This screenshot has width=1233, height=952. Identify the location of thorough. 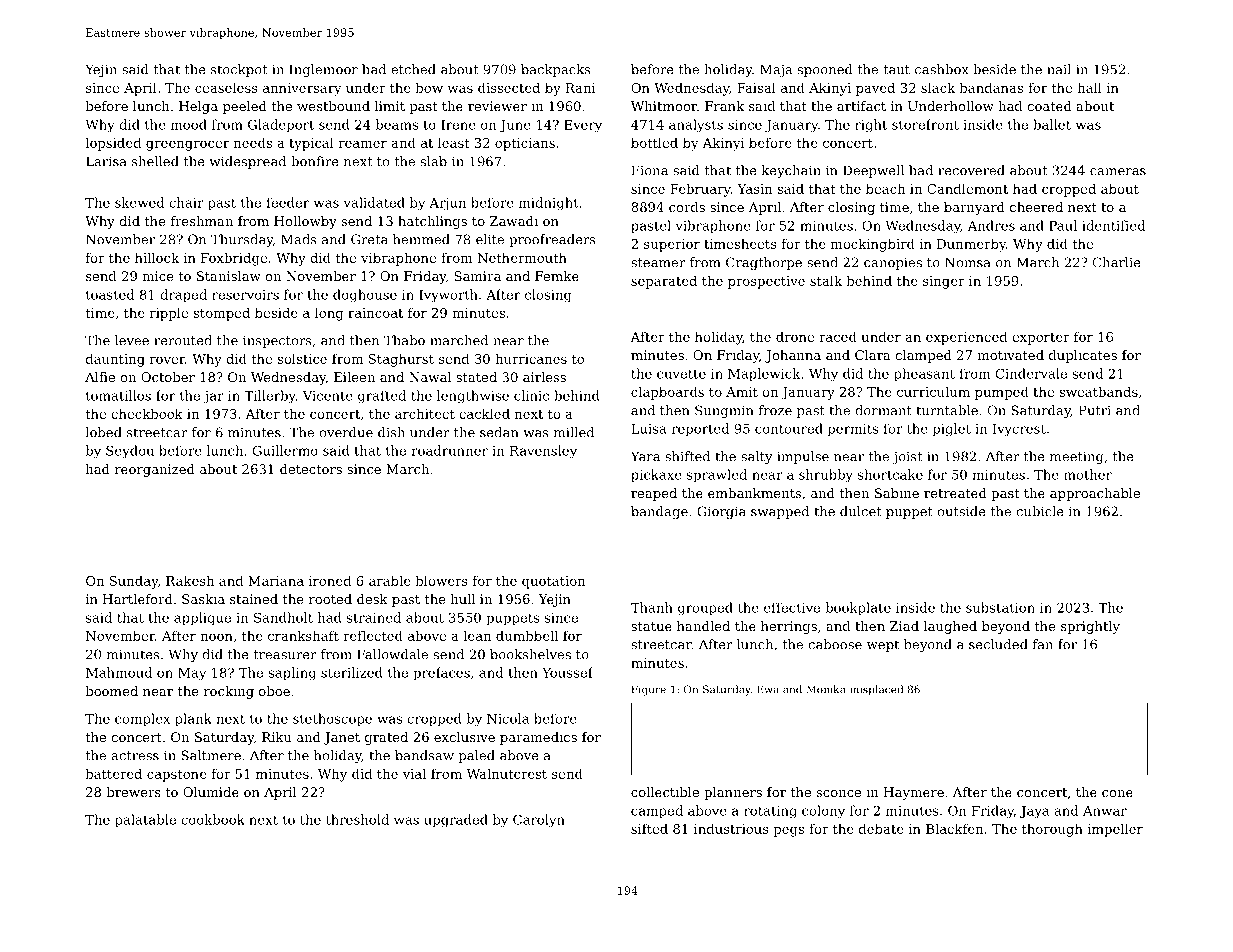
(1052, 830).
